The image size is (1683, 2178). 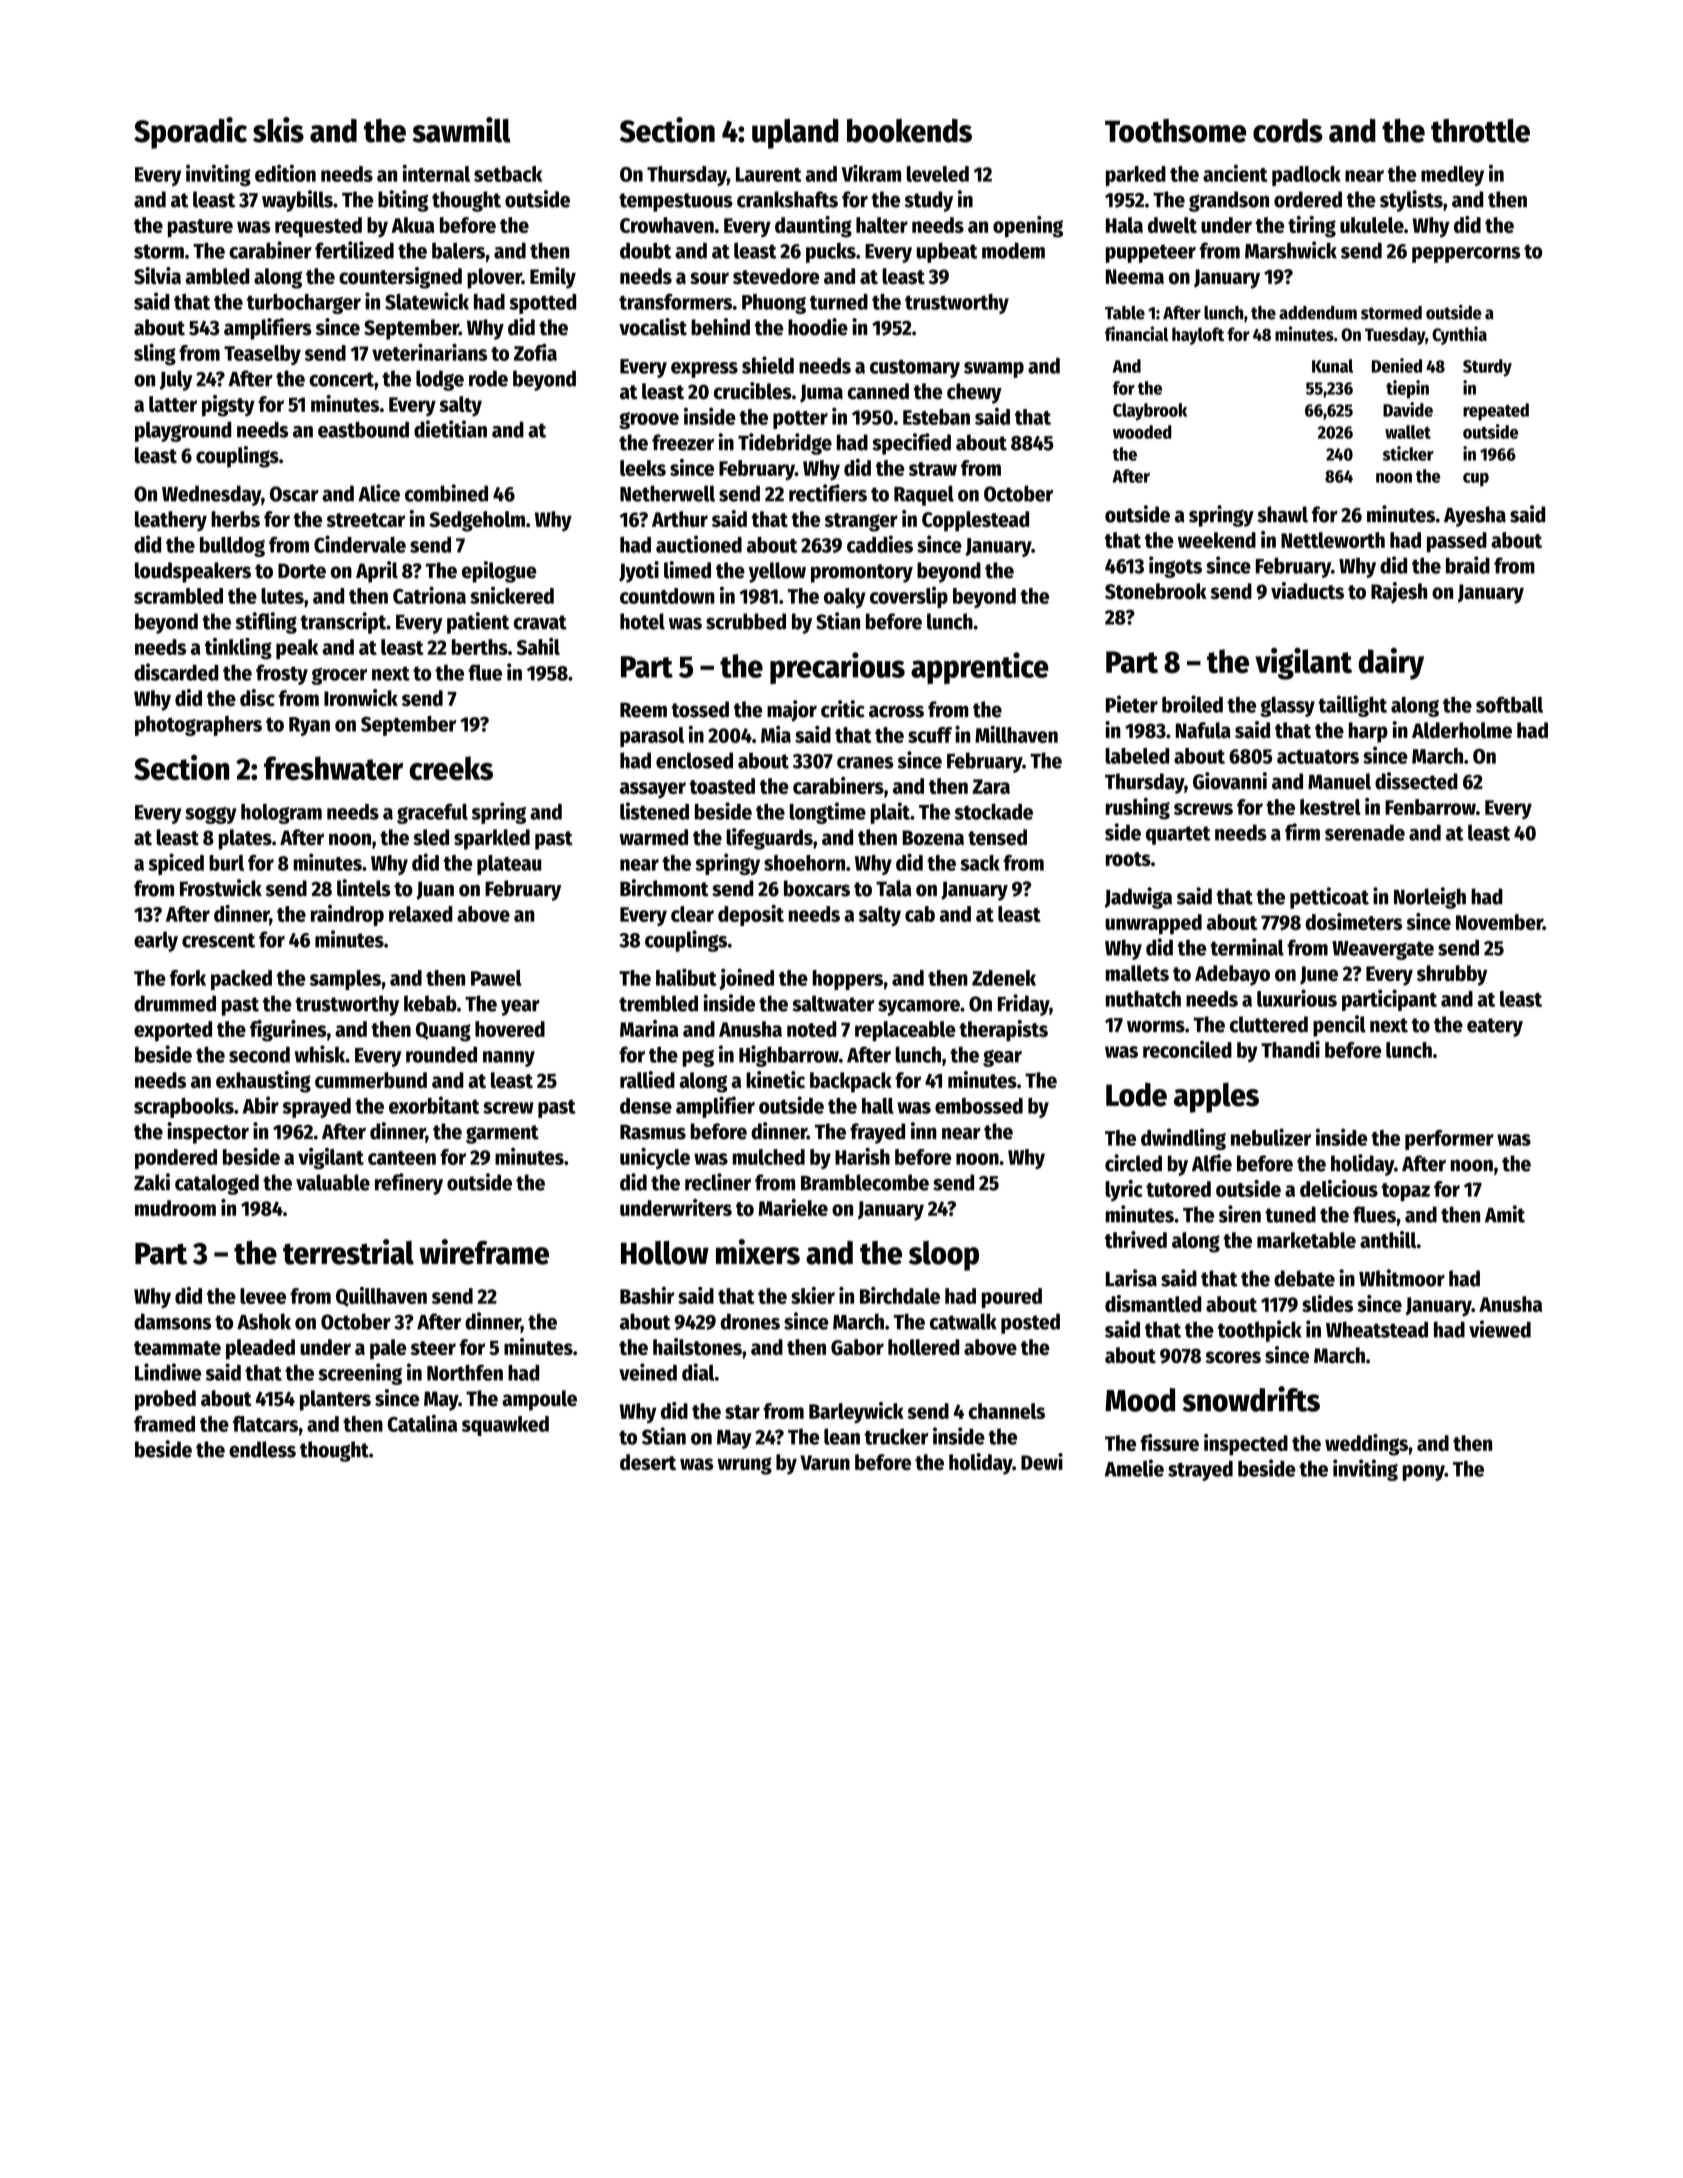 What do you see at coordinates (1509, 704) in the screenshot?
I see `softball` at bounding box center [1509, 704].
